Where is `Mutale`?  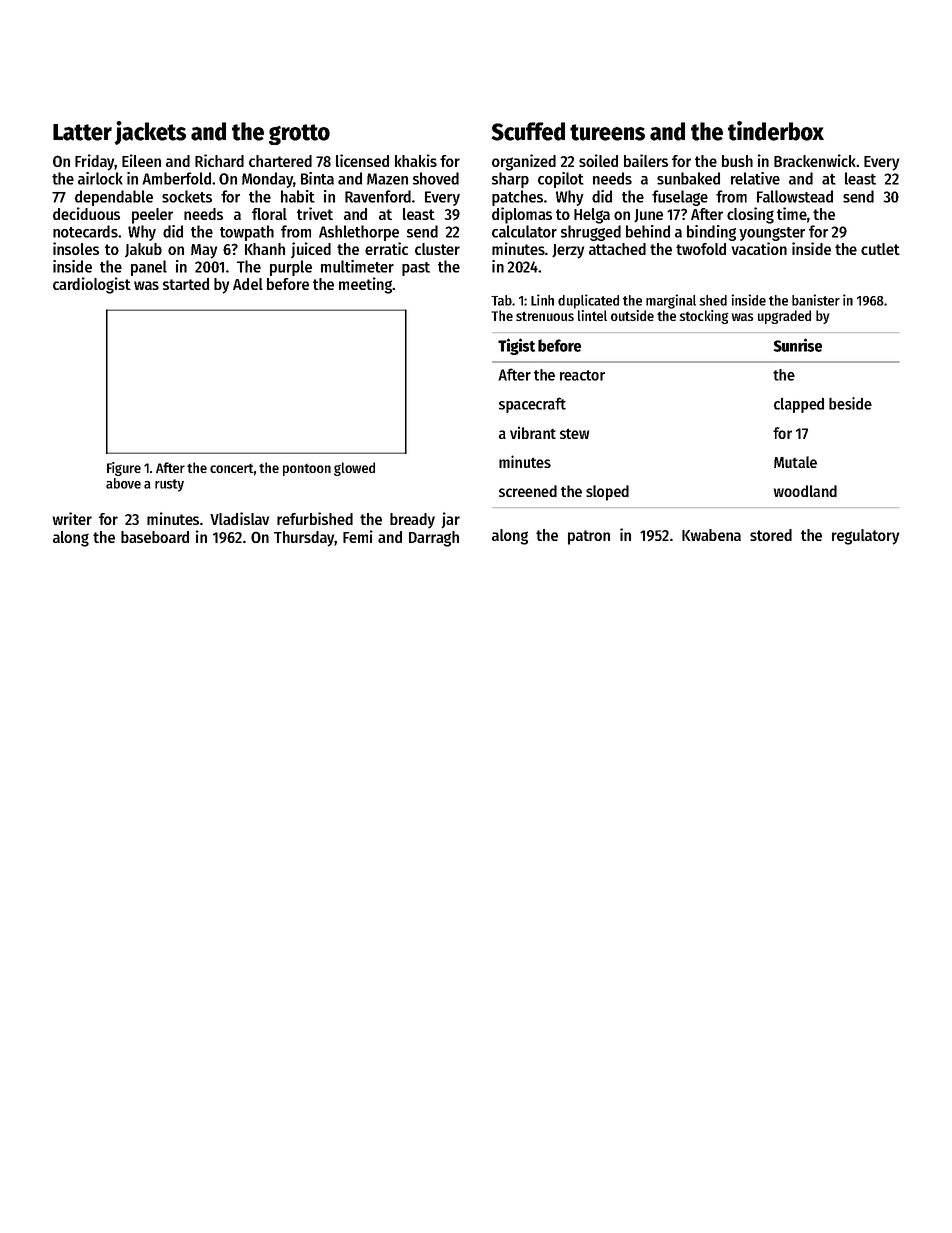 Mutale is located at coordinates (795, 462).
